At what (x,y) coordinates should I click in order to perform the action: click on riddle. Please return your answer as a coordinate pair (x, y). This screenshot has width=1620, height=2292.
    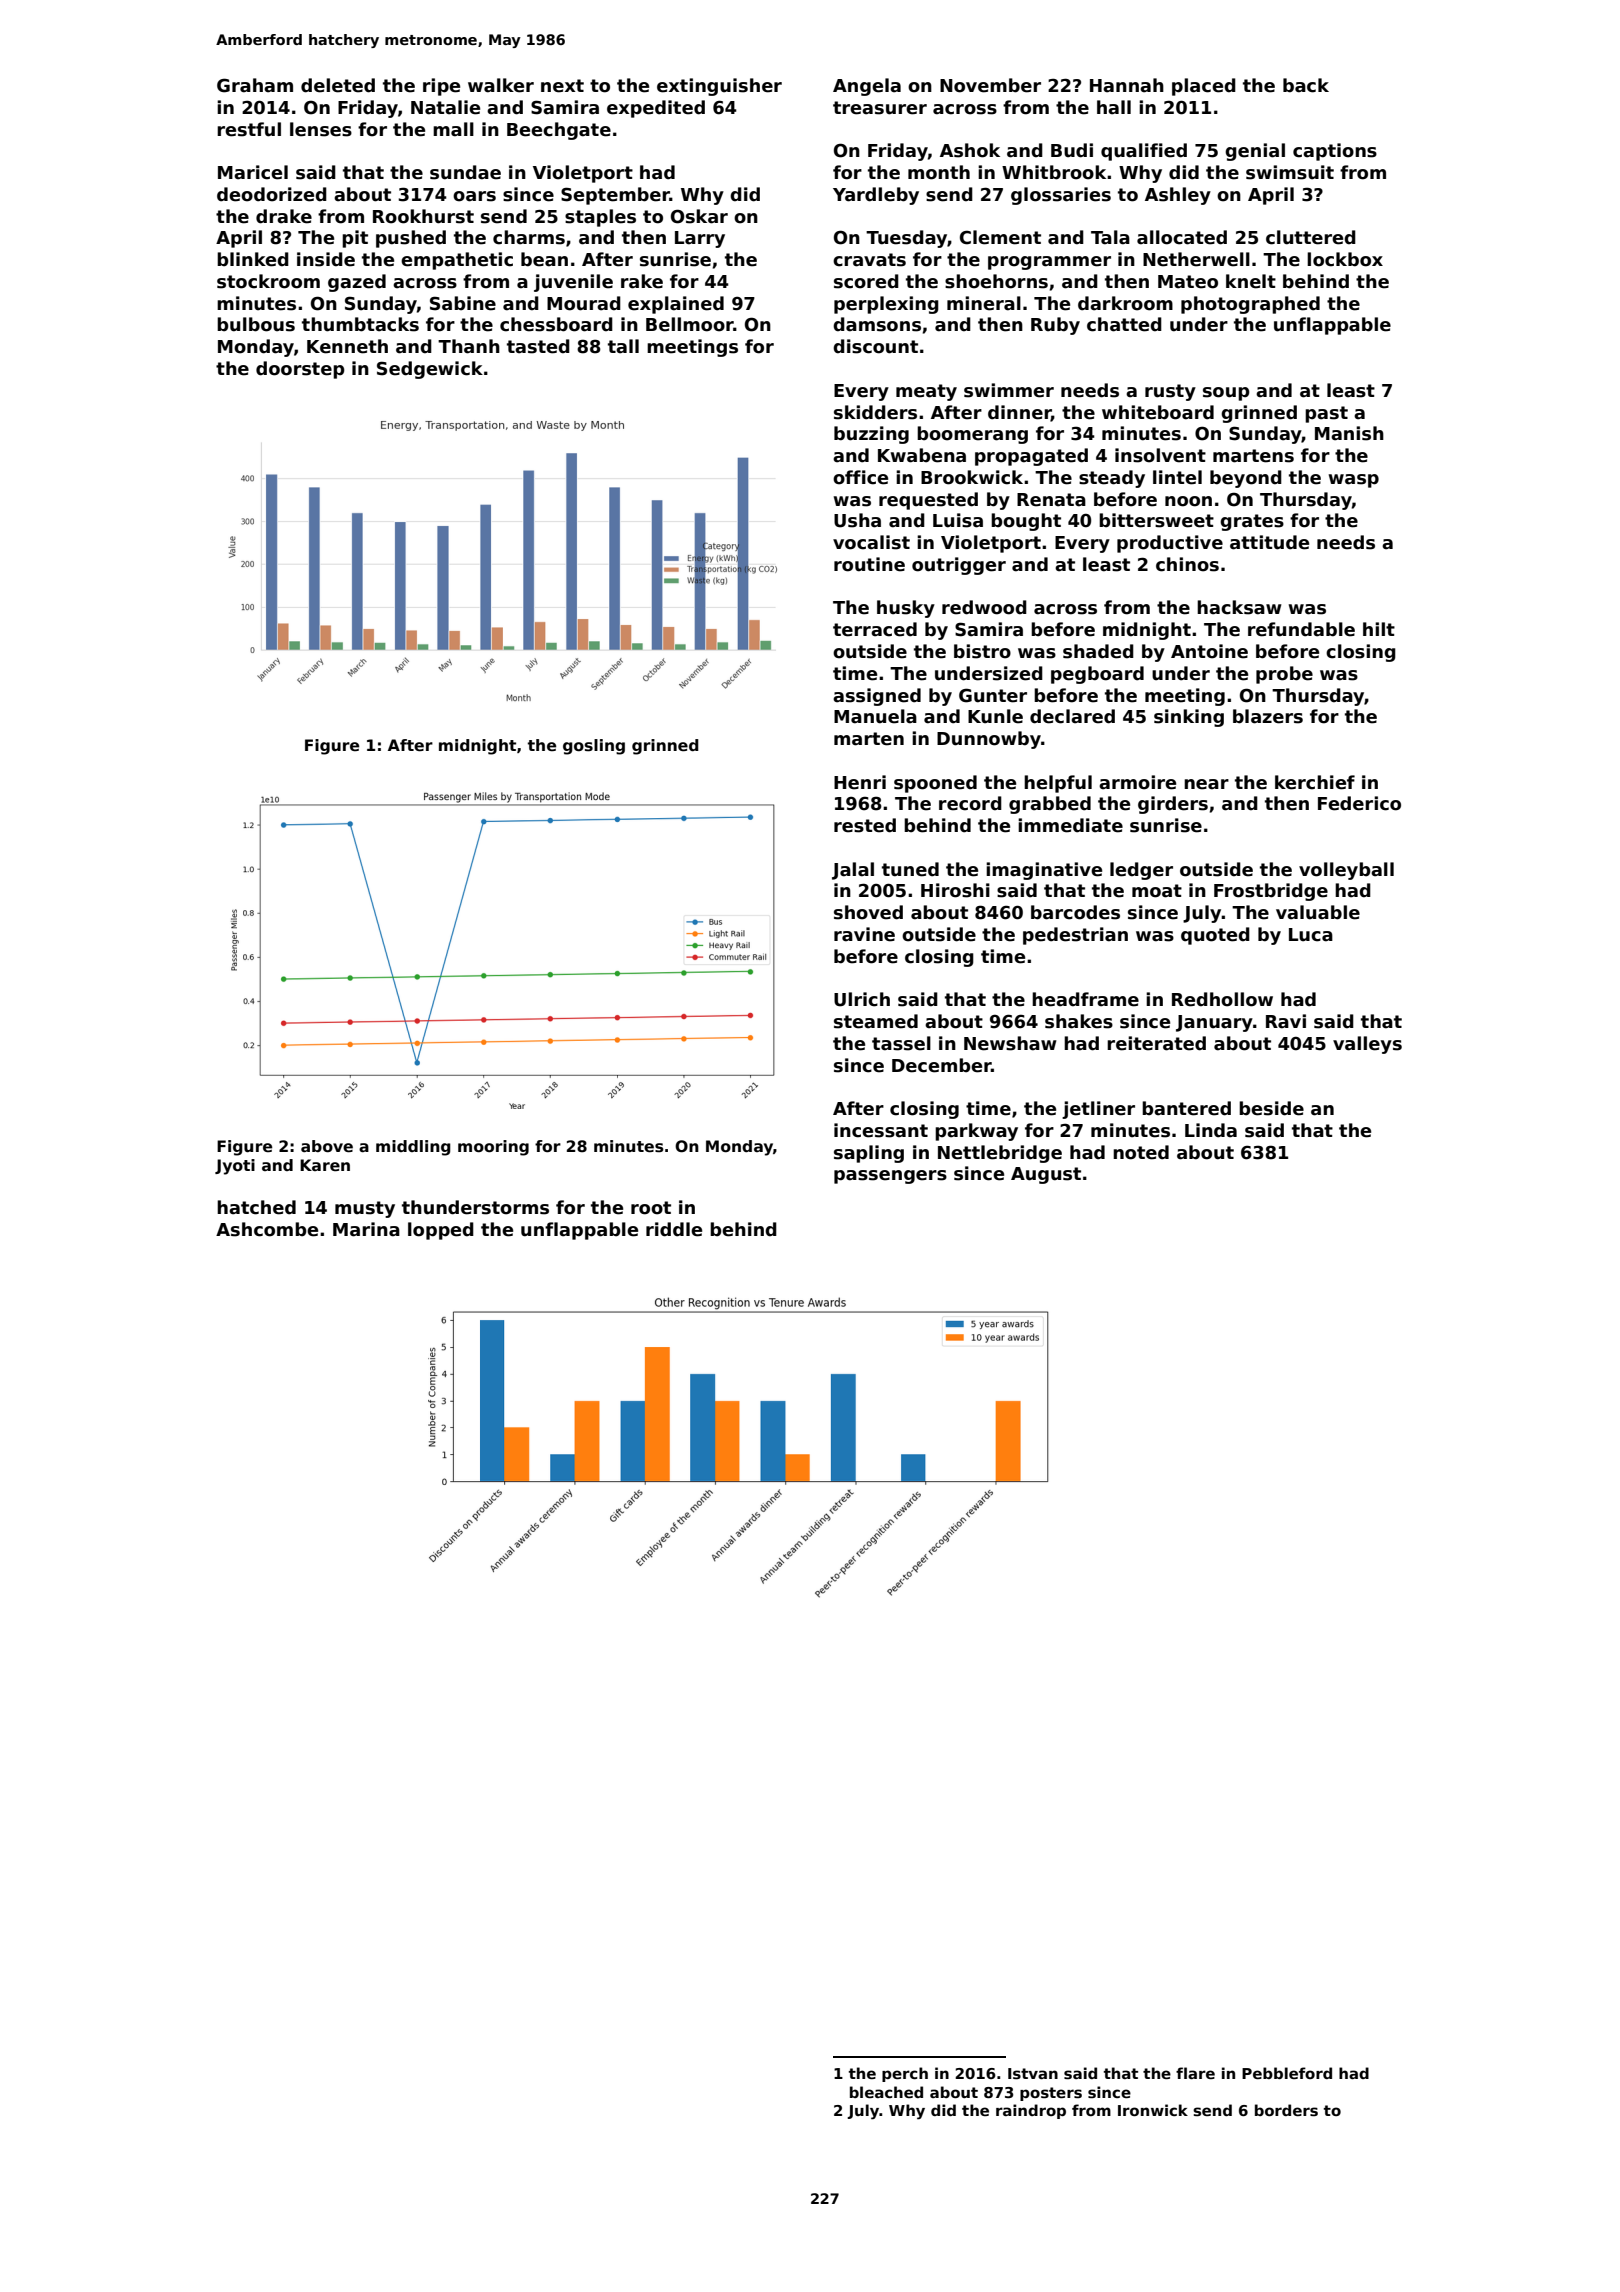
    Looking at the image, I should click on (674, 1229).
